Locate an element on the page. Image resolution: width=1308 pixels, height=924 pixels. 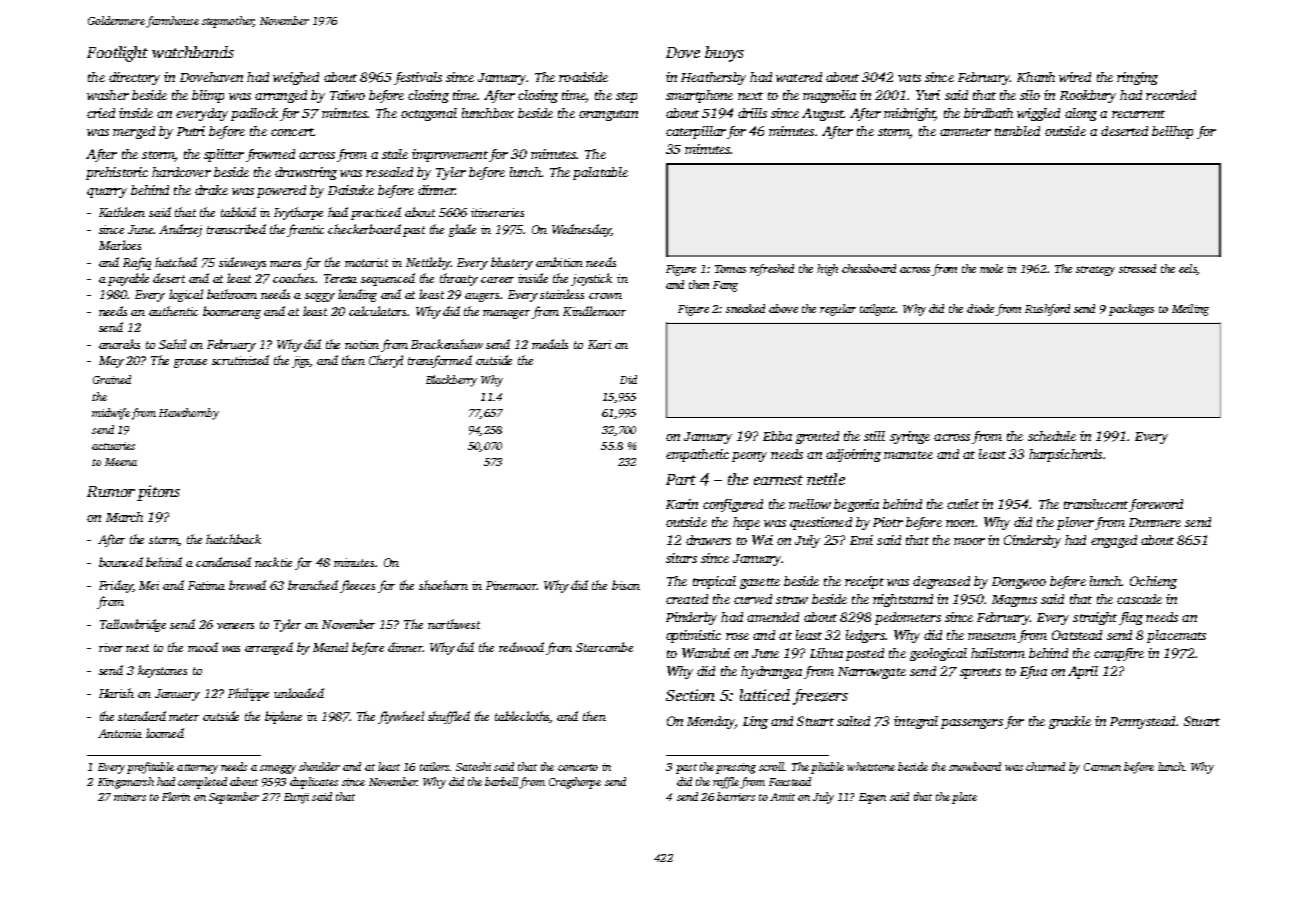
Footlight is located at coordinates (117, 54).
